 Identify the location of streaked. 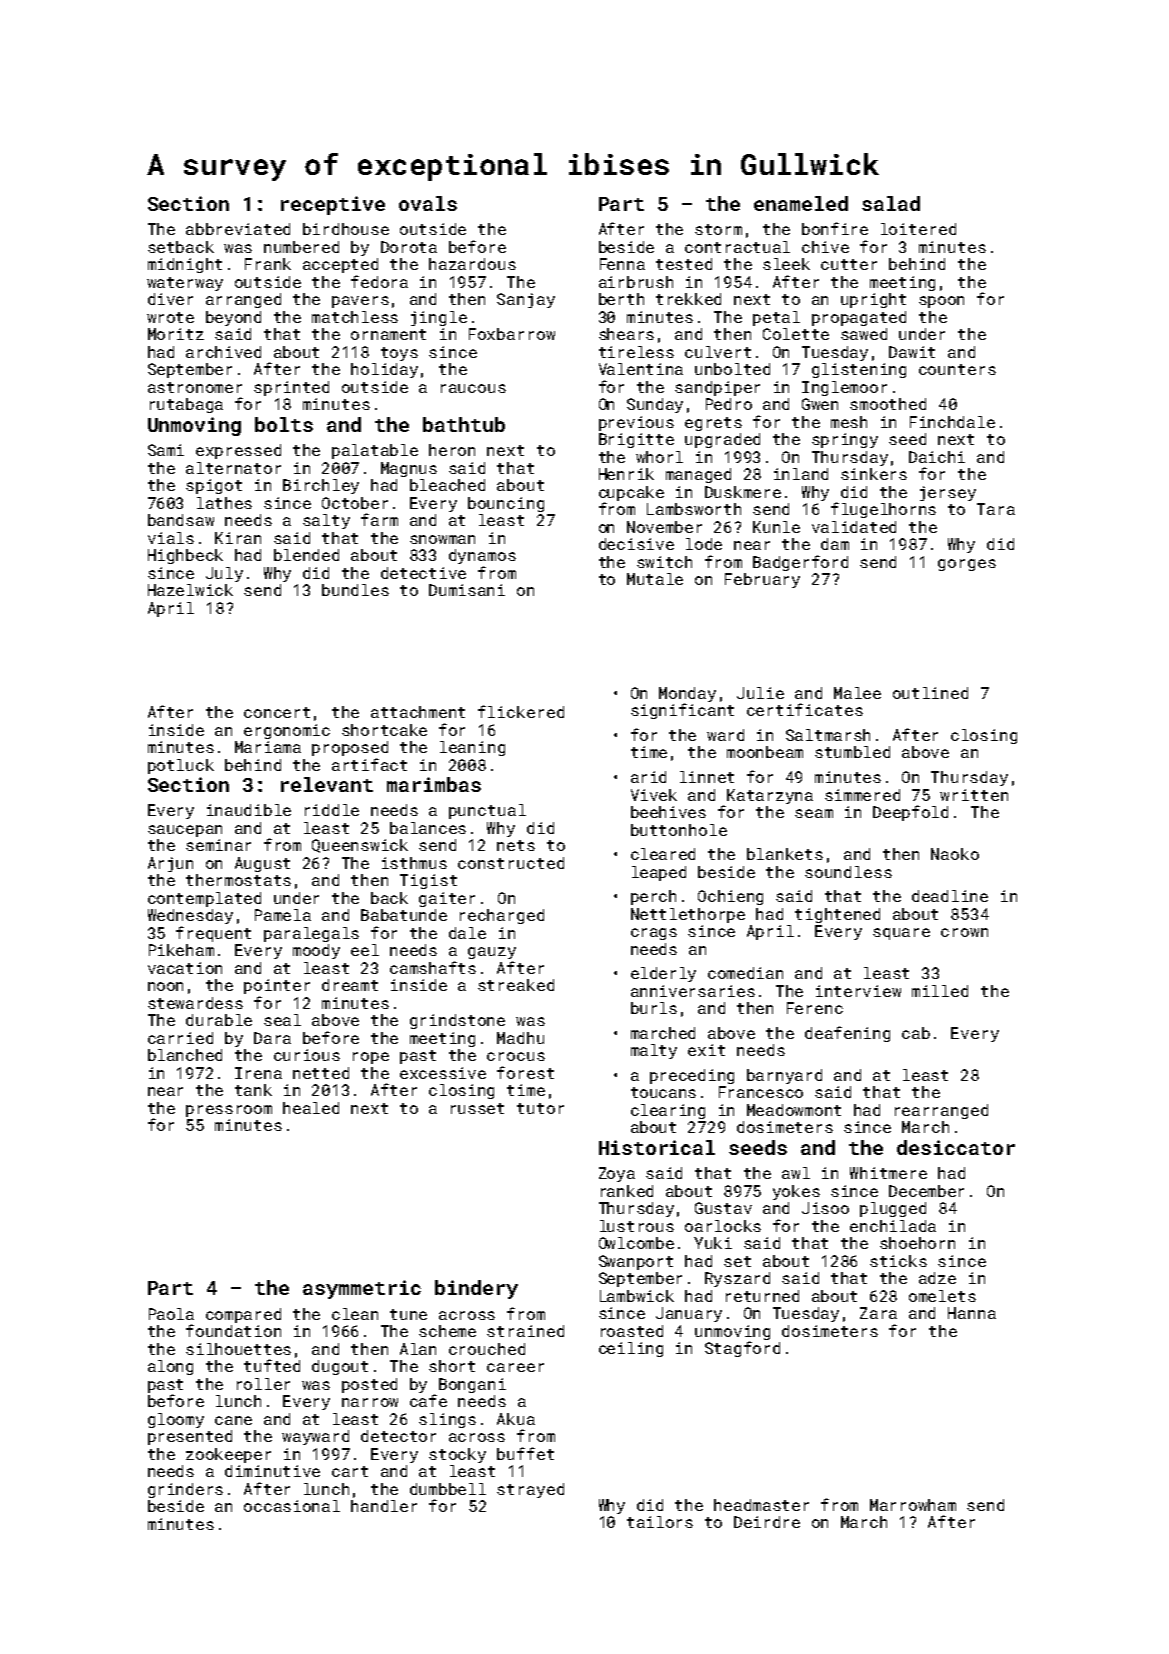
(516, 985).
